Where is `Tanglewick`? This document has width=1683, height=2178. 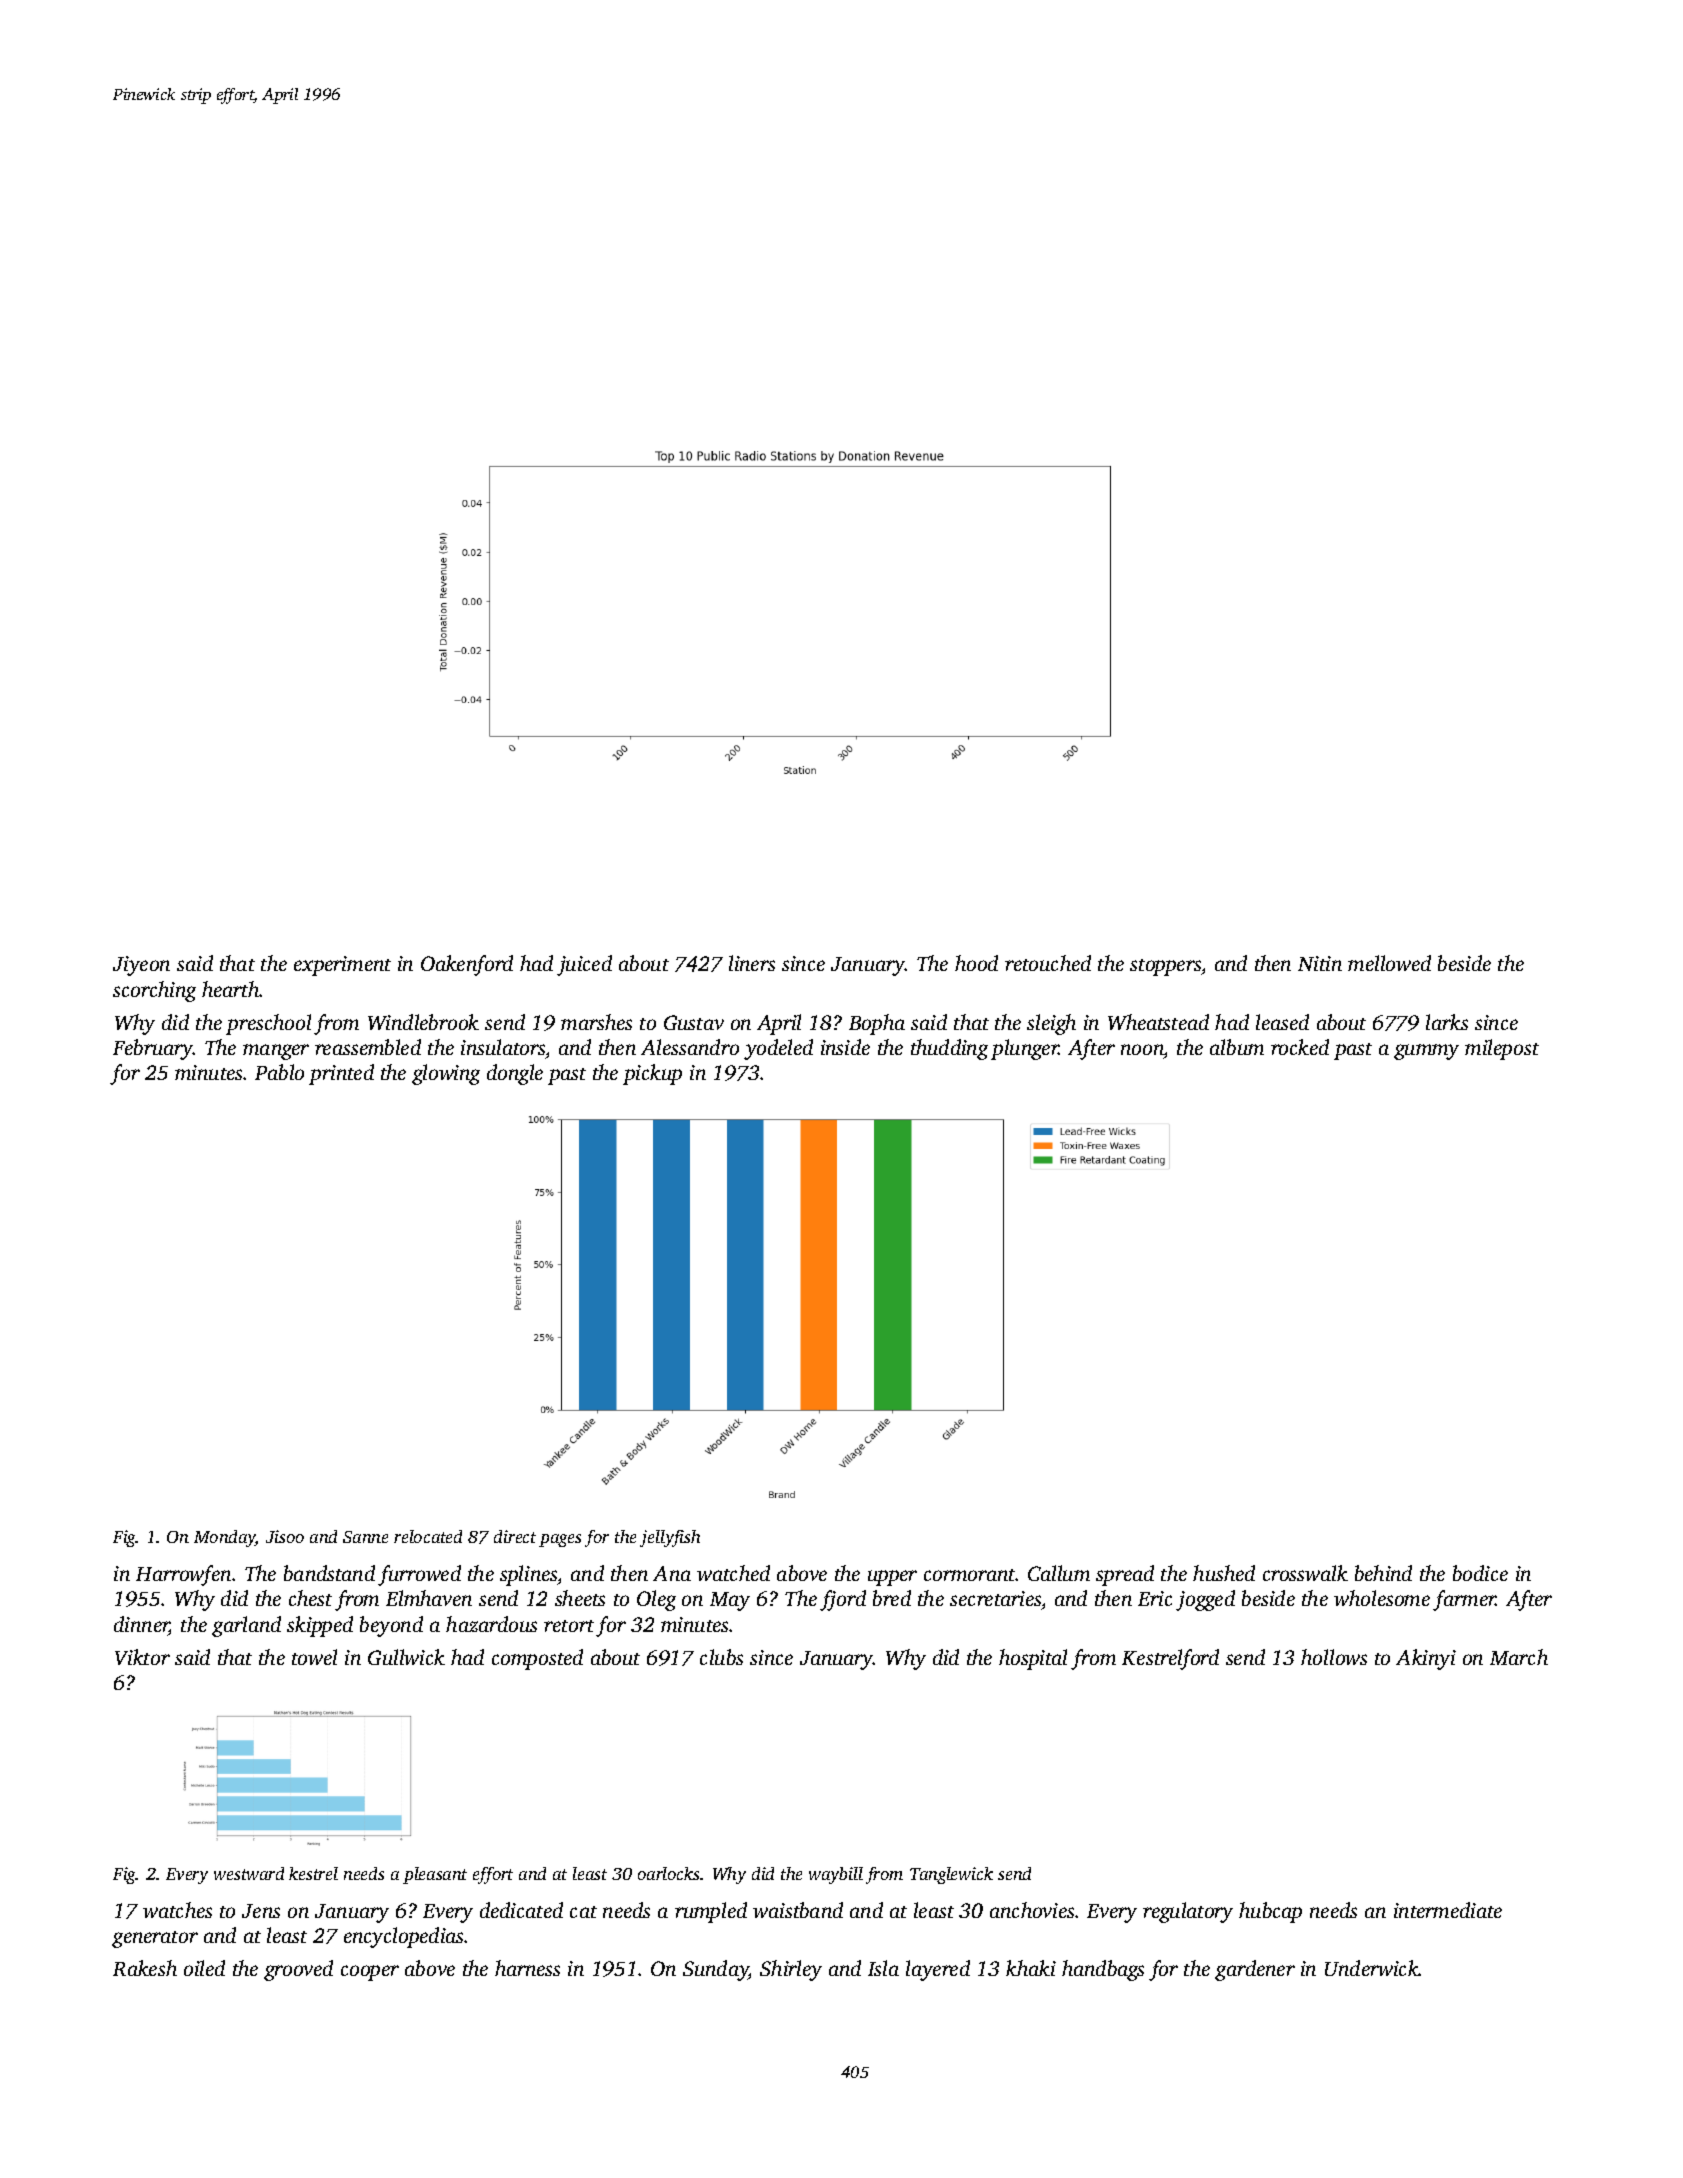
Tanglewick is located at coordinates (951, 1875).
